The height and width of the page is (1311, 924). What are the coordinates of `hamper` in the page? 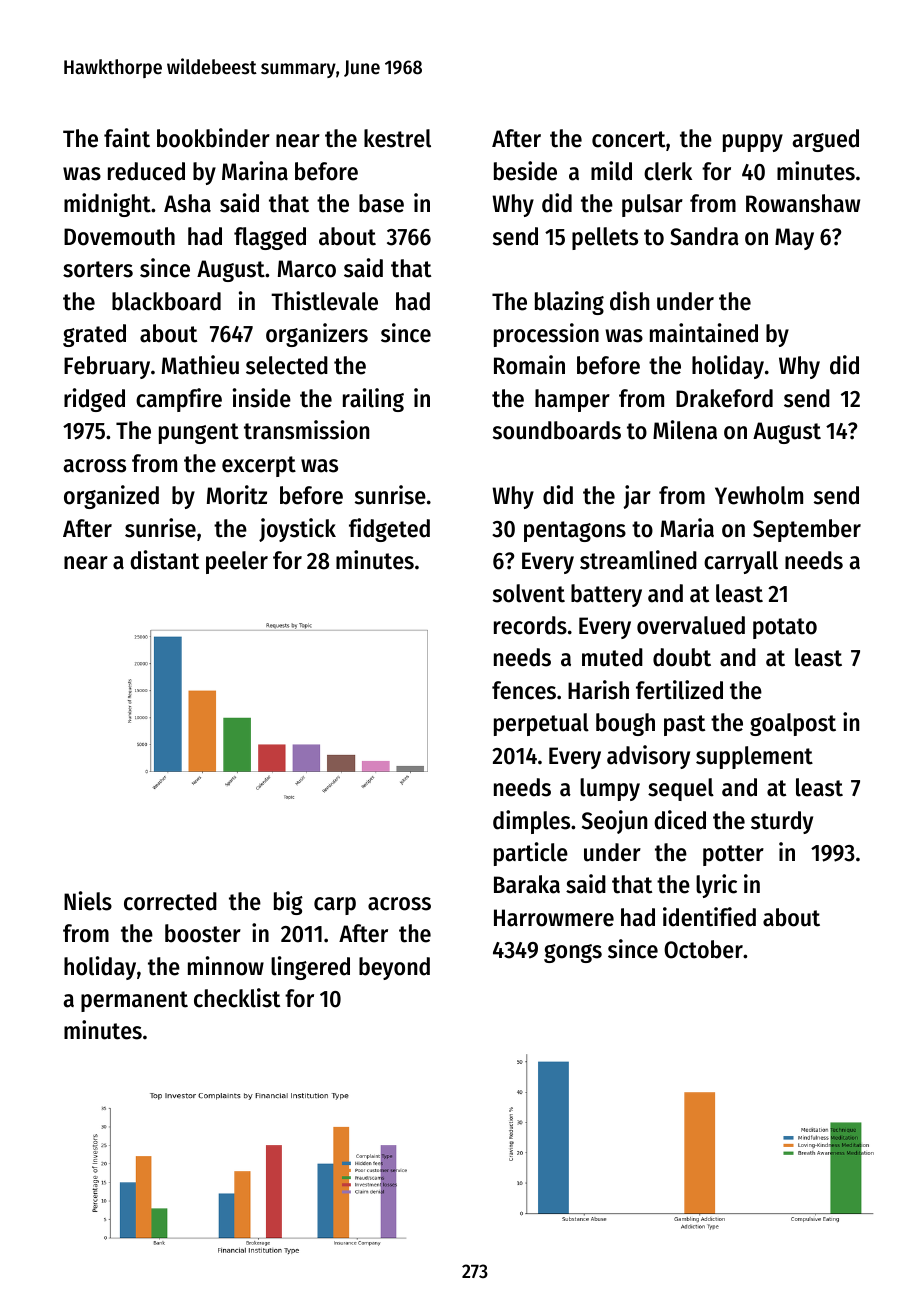 It's located at (572, 400).
